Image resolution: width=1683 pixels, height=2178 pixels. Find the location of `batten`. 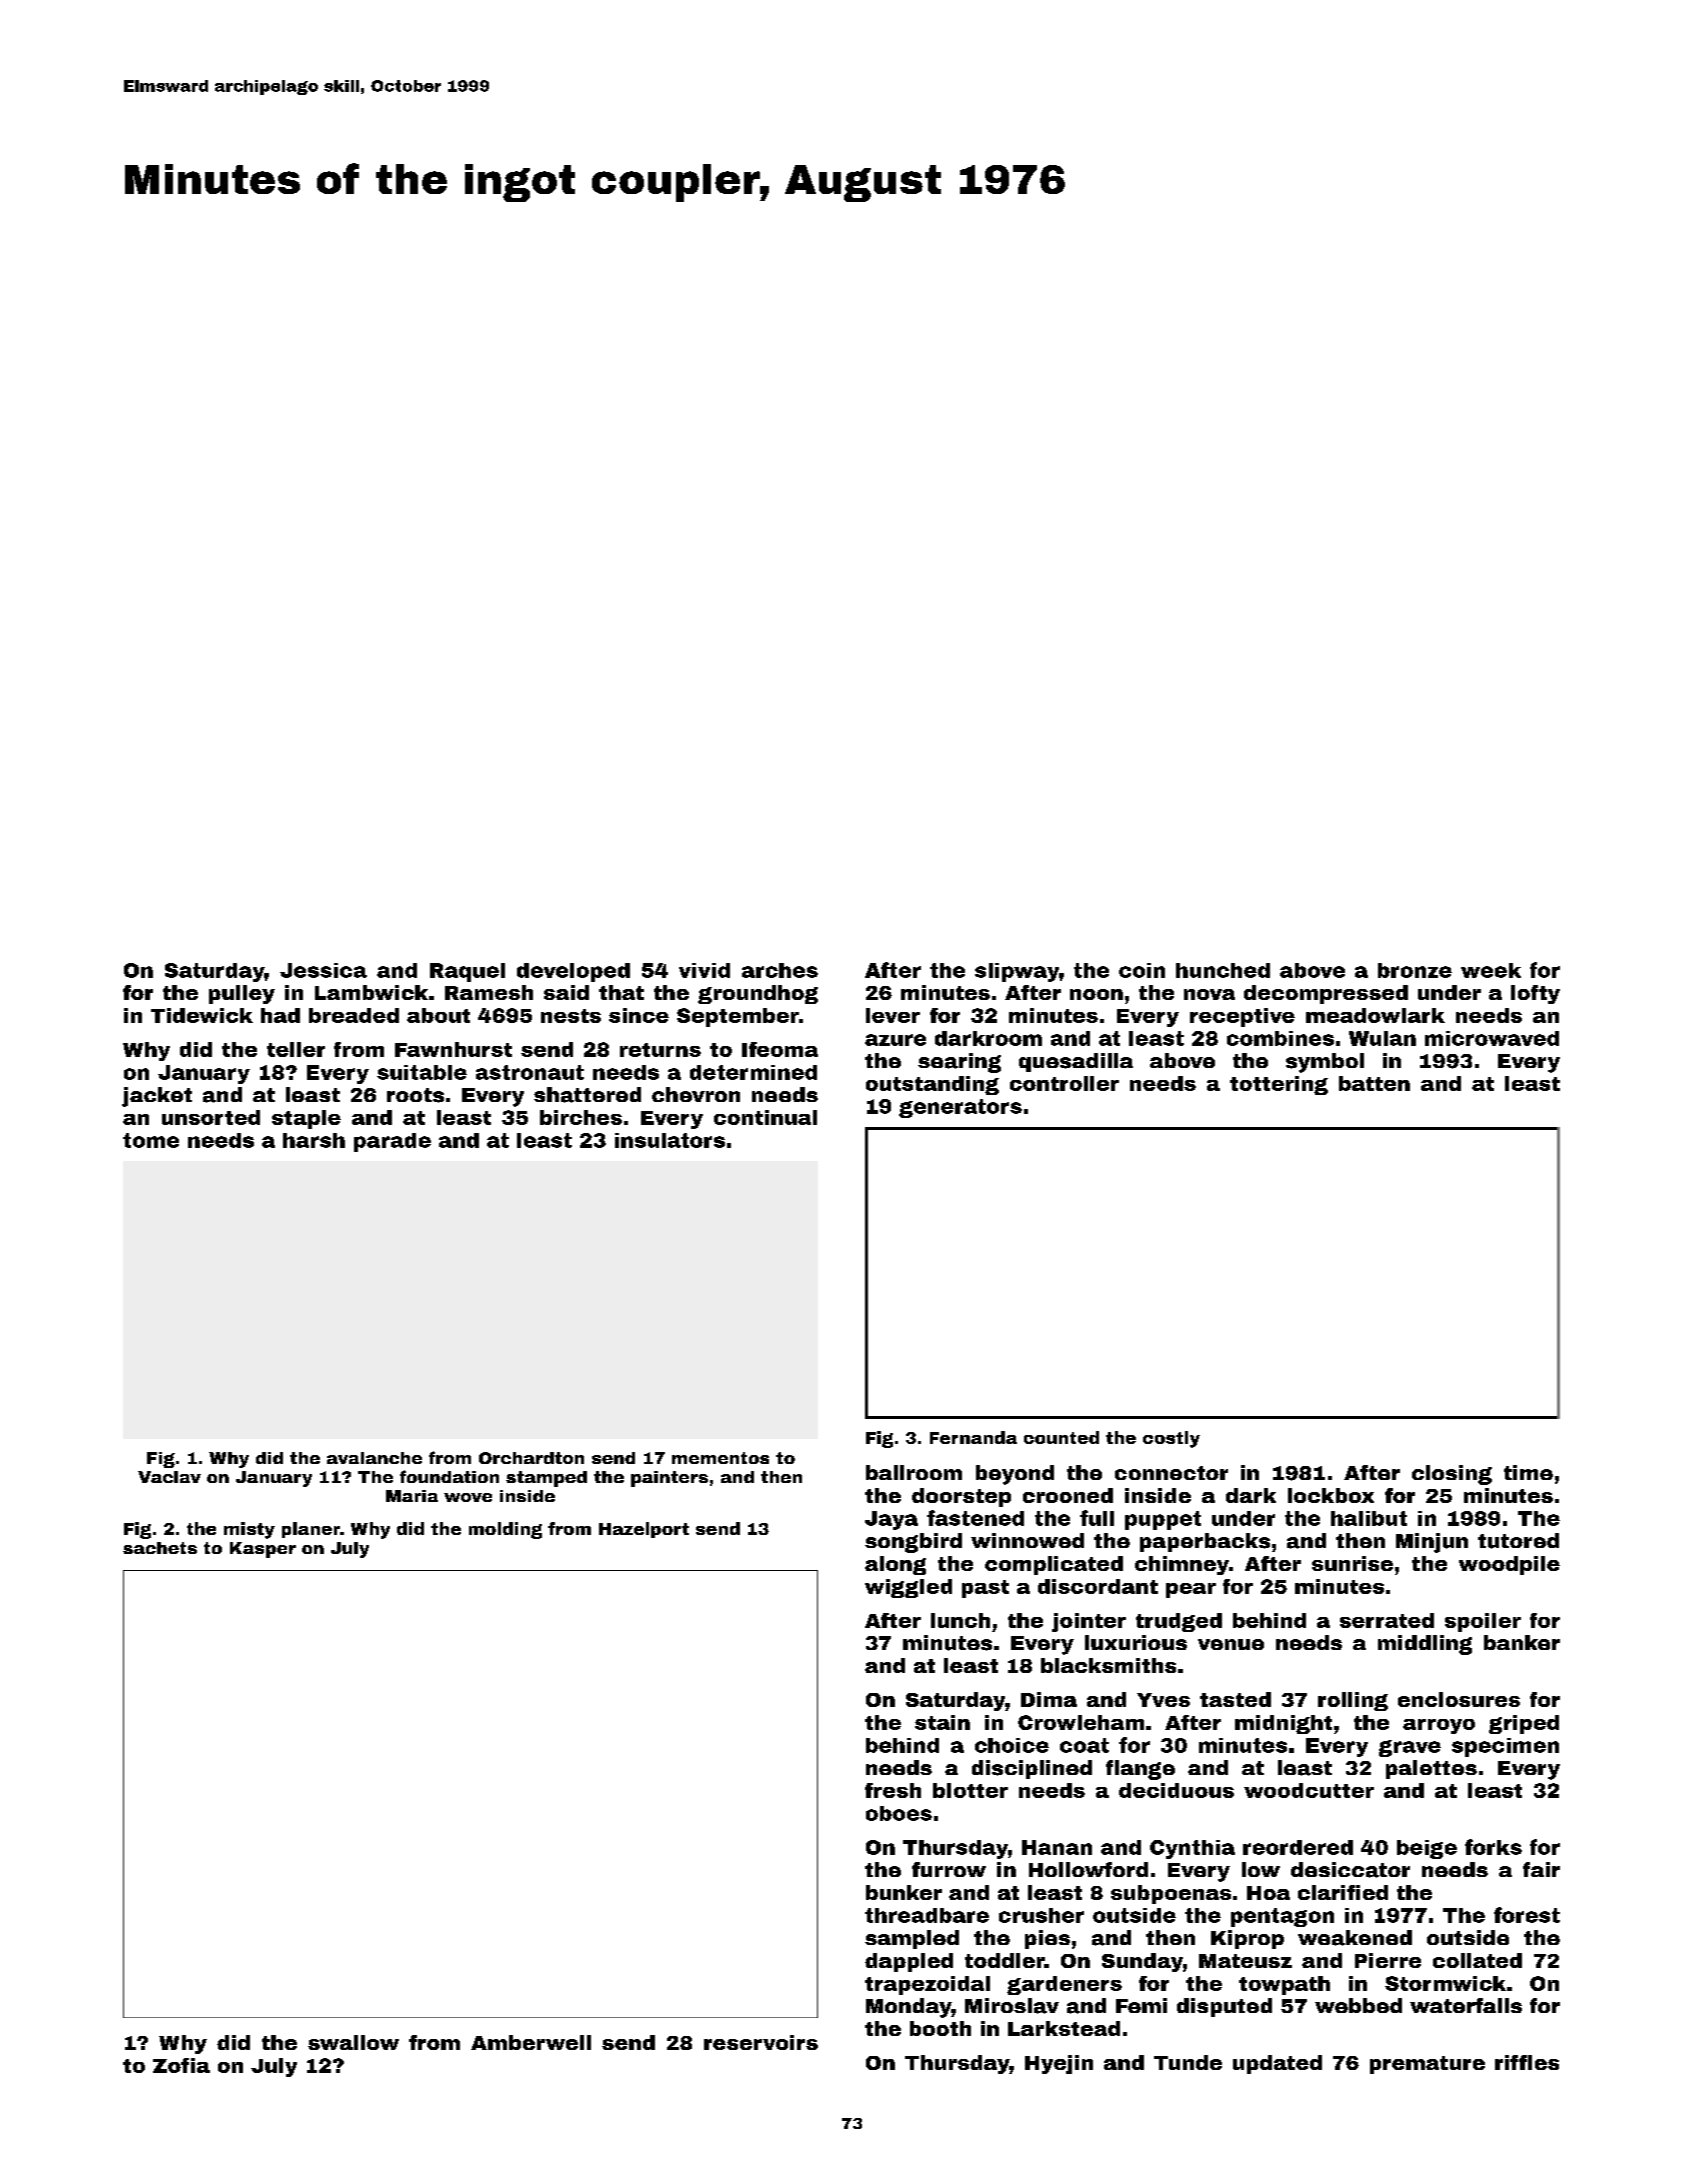

batten is located at coordinates (1374, 1083).
